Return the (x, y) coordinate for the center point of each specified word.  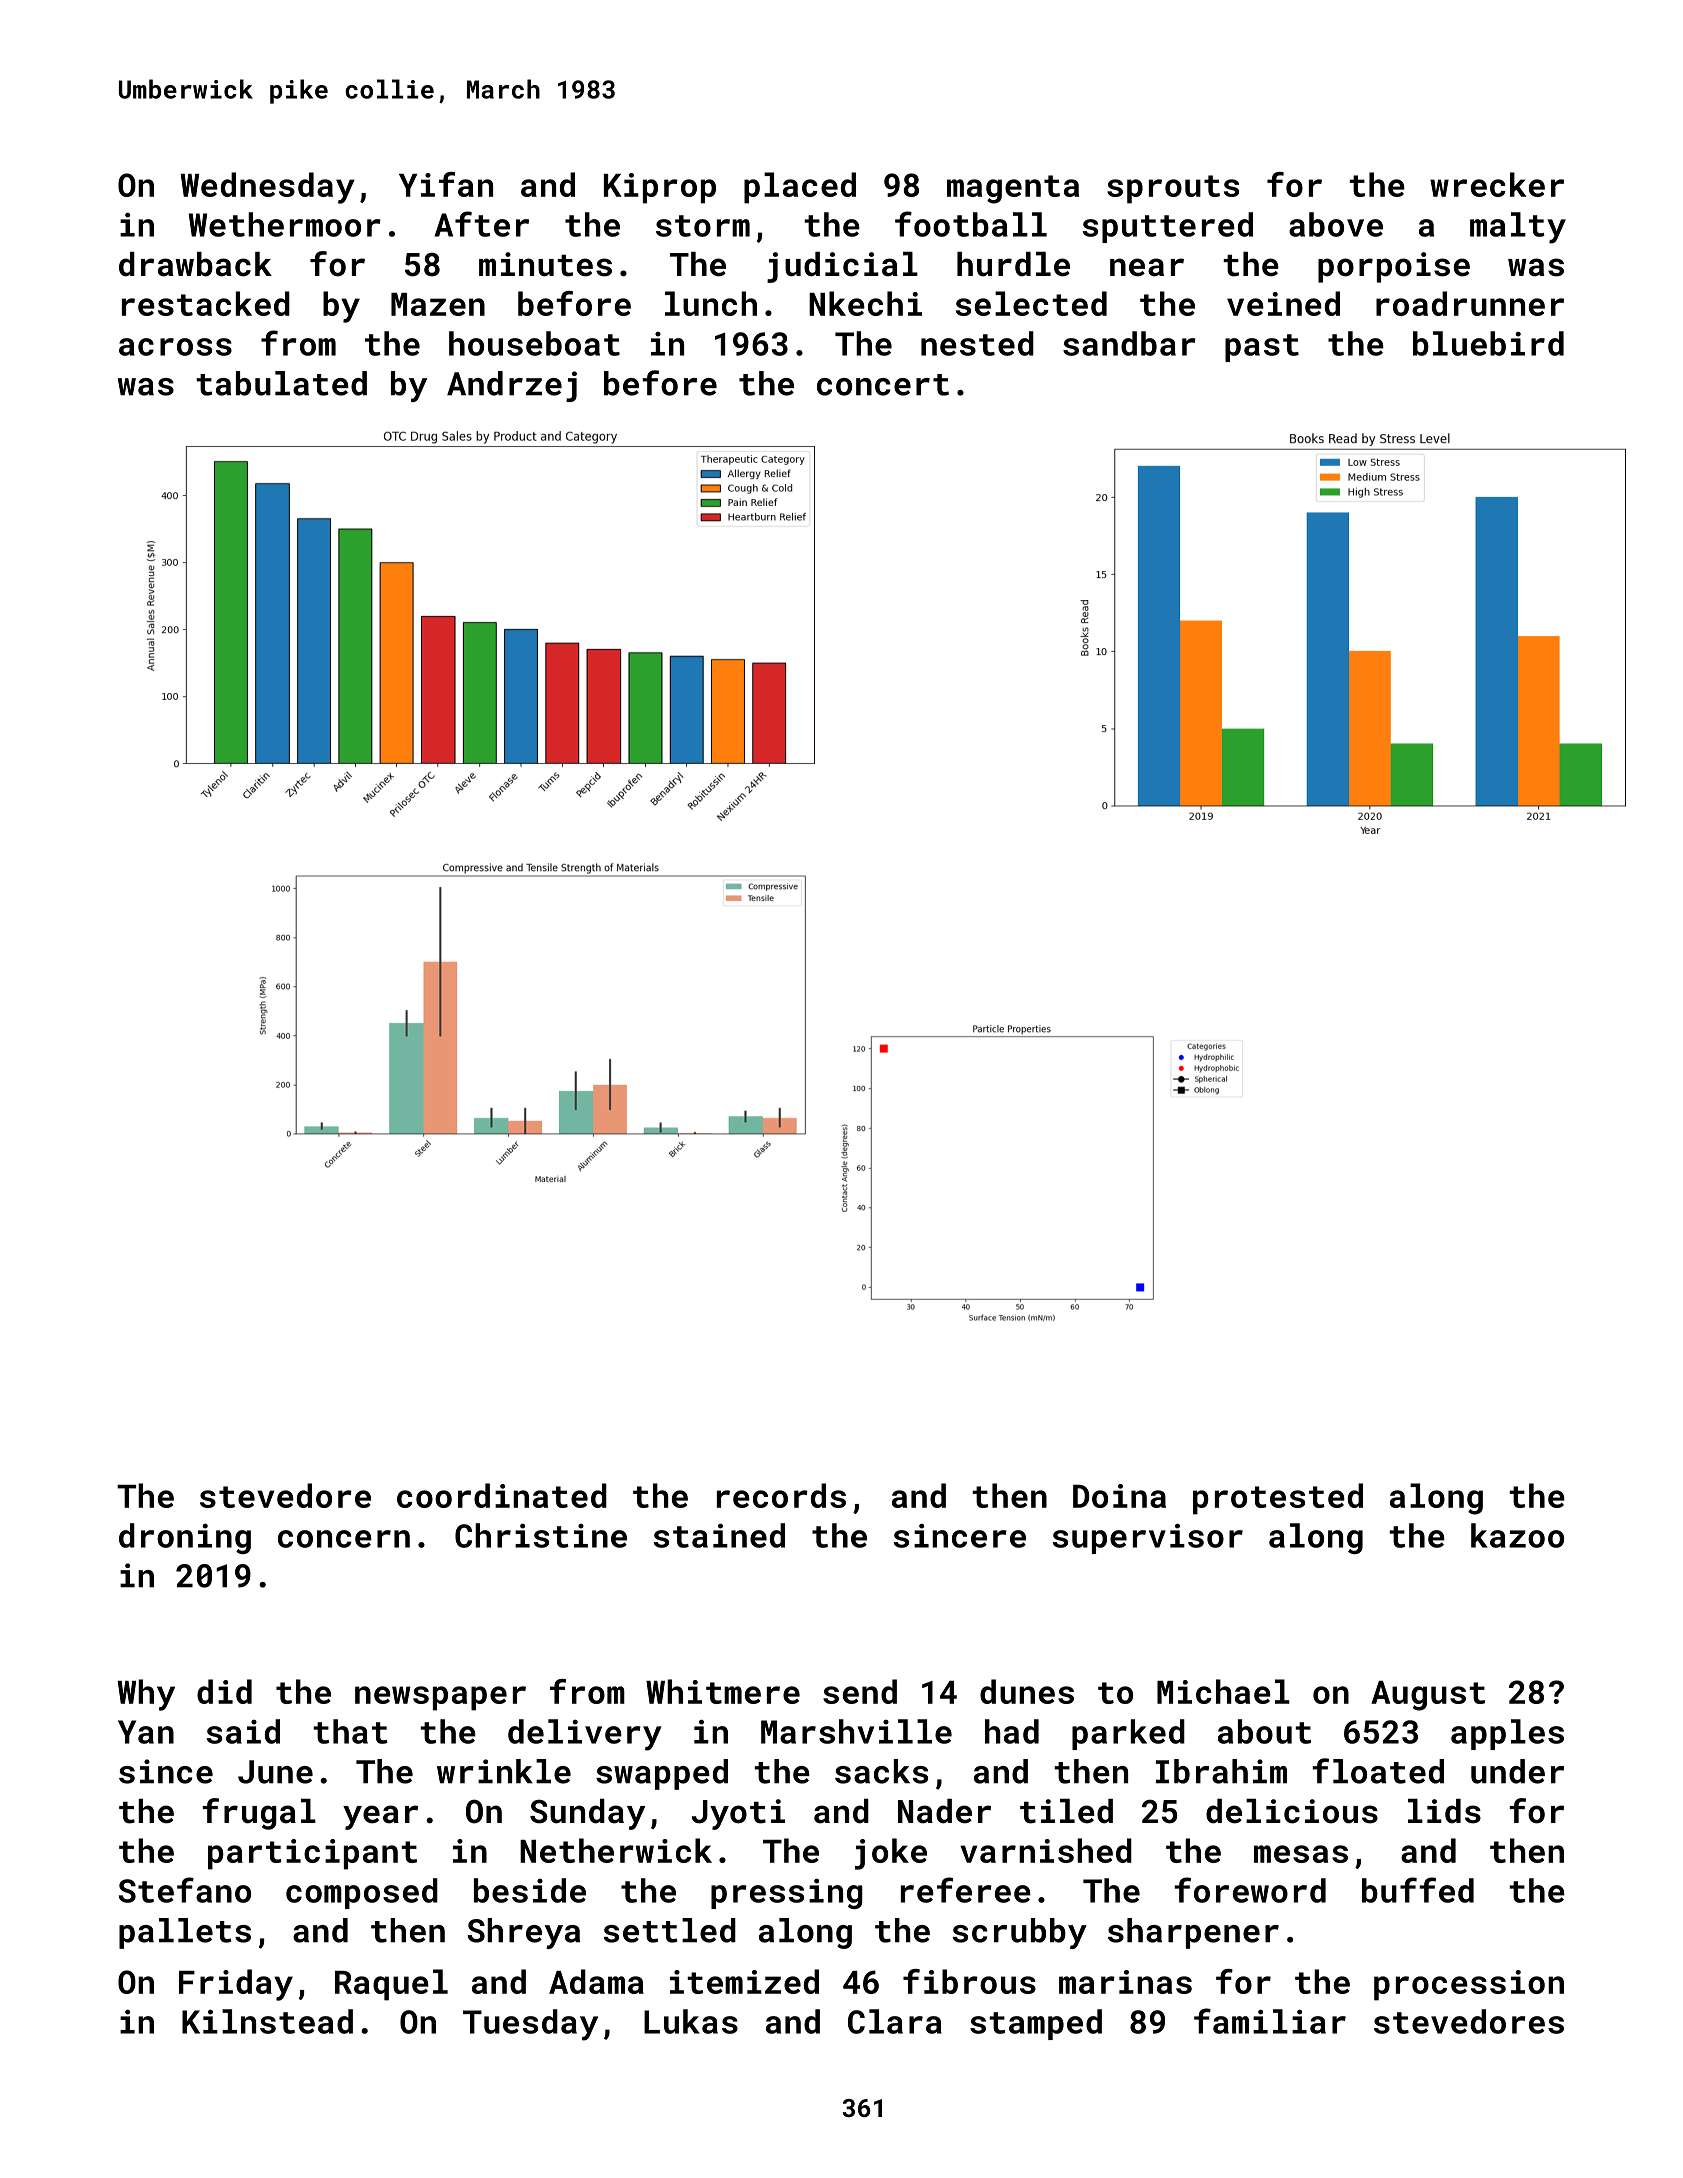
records (781, 1495)
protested (1278, 1499)
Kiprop (660, 188)
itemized (744, 1981)
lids (1444, 1811)
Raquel (391, 1985)
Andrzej (512, 386)
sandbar (1129, 343)
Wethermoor (285, 224)
